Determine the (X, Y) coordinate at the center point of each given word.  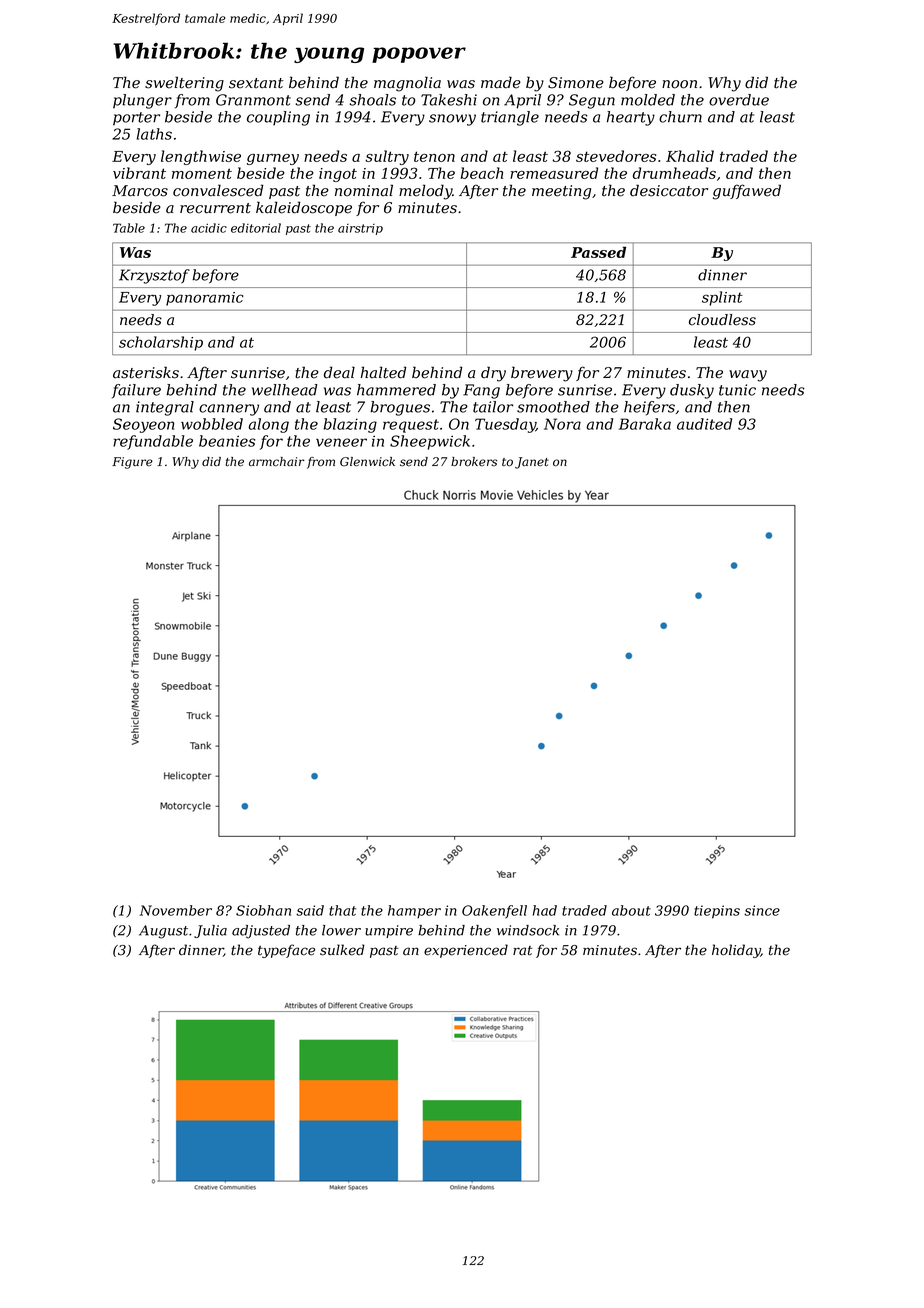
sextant (256, 83)
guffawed (747, 192)
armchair (276, 462)
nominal (364, 190)
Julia (210, 931)
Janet (532, 463)
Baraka (645, 424)
